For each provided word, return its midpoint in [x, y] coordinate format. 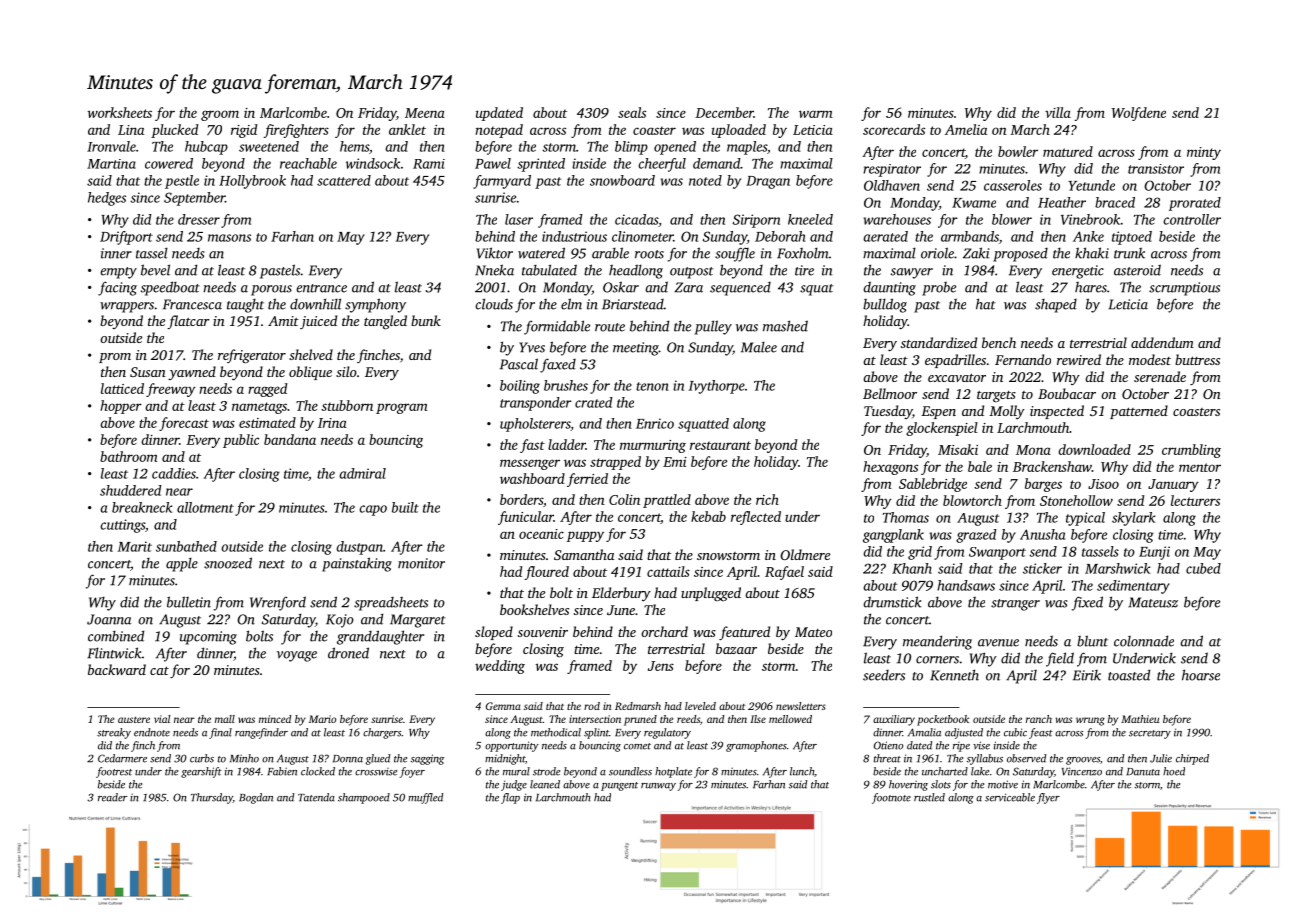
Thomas [906, 517]
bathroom [129, 456]
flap [510, 798]
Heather [1062, 202]
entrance [321, 288]
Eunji [1154, 553]
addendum [1162, 342]
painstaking [357, 564]
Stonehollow [1076, 500]
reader [112, 797]
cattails [668, 571]
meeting [636, 349]
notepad [499, 131]
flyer [1048, 798]
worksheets [120, 112]
